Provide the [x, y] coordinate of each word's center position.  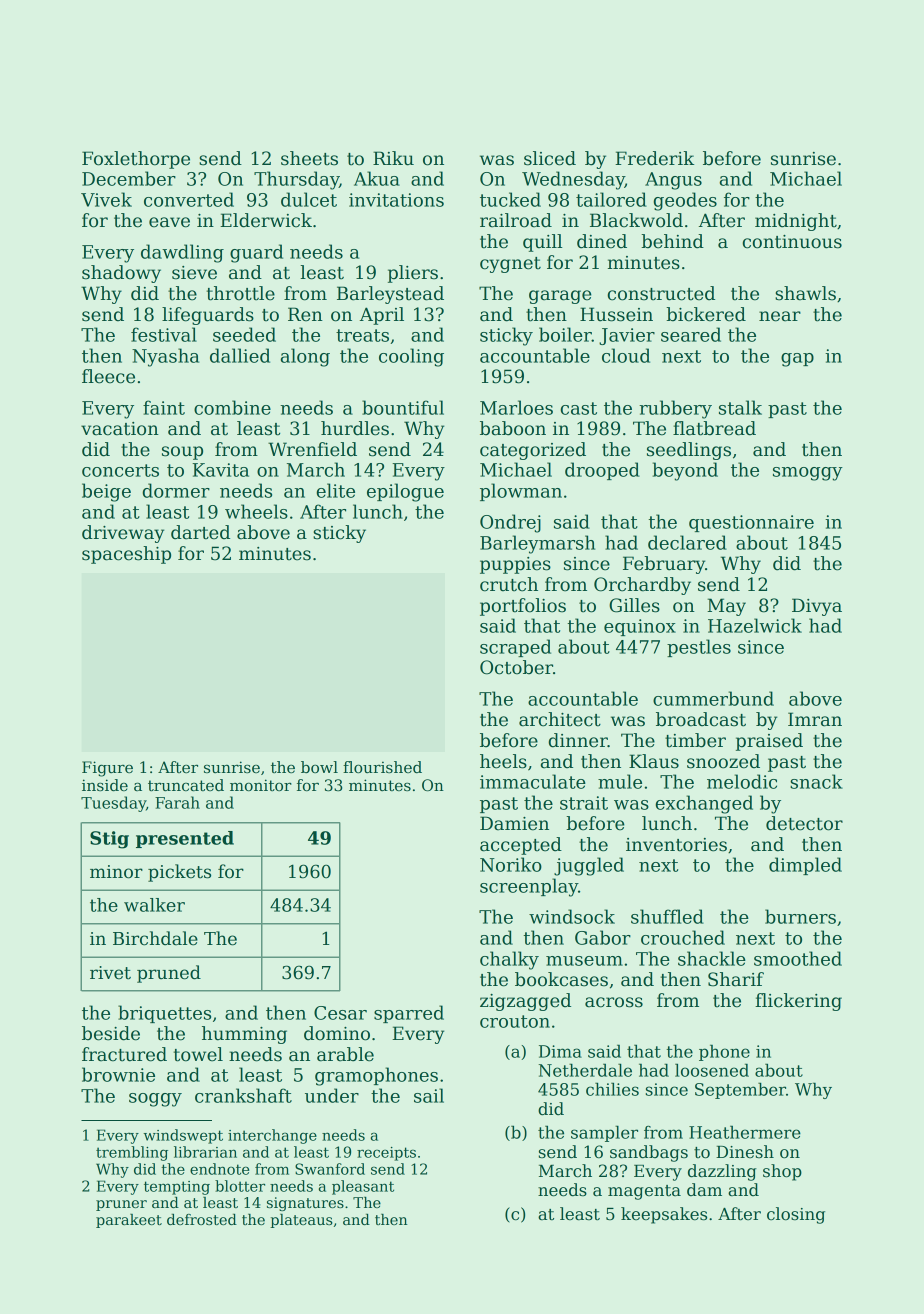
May [726, 607]
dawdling [182, 253]
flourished [382, 767]
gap [797, 360]
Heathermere [745, 1132]
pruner [121, 1205]
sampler [604, 1133]
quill [542, 243]
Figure [107, 769]
